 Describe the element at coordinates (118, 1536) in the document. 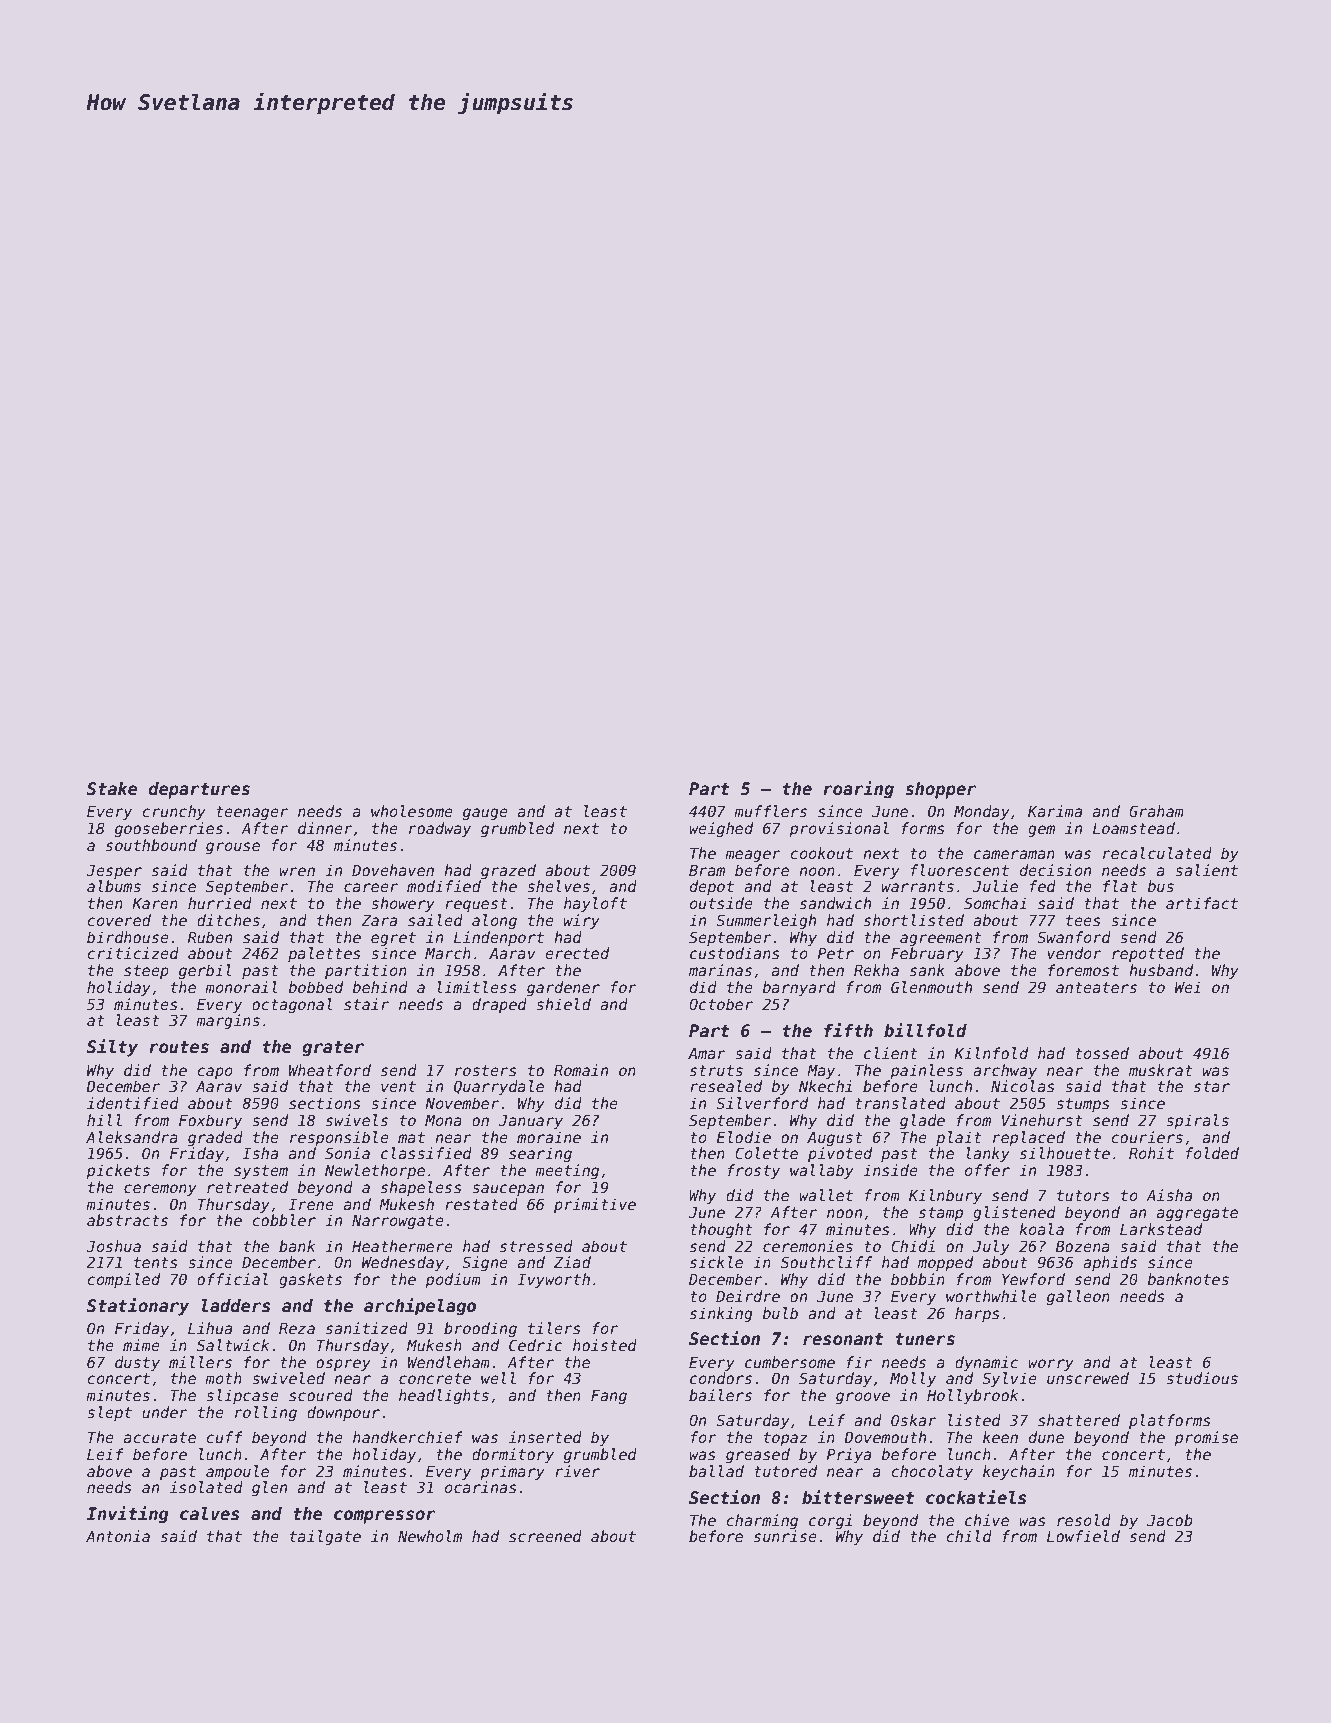

I see `Antonia` at that location.
